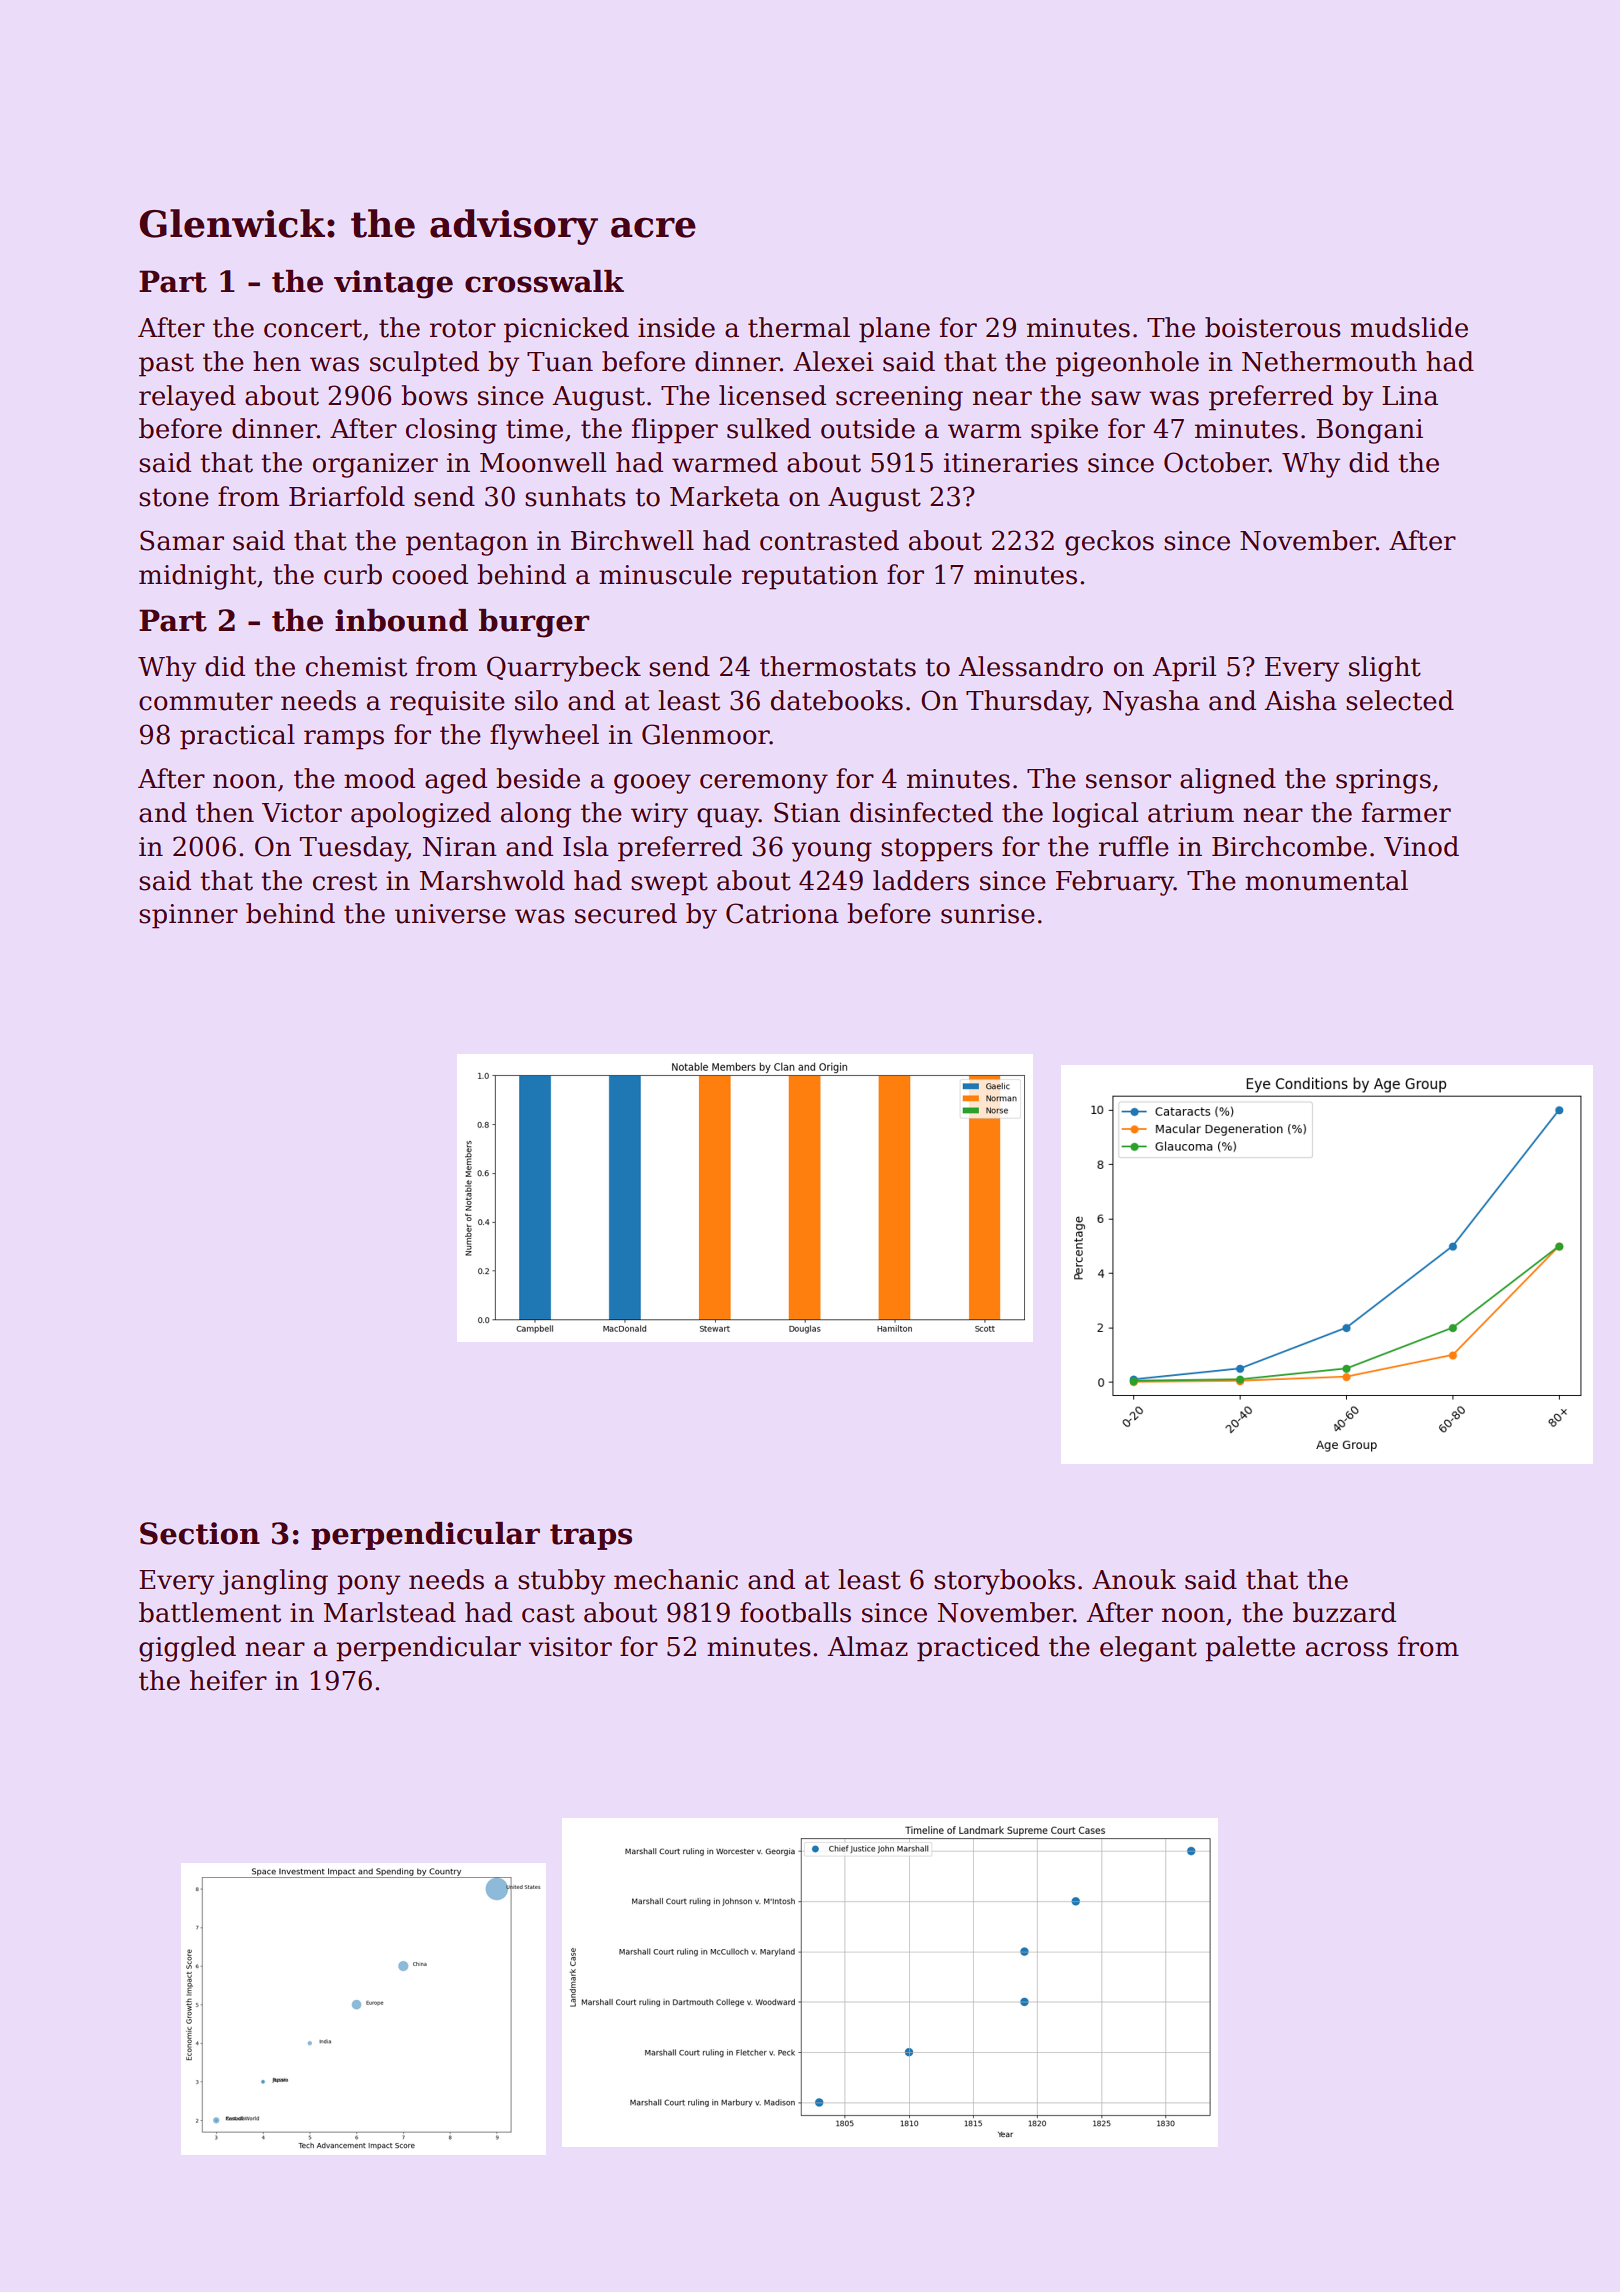 This document has width=1620, height=2292. I want to click on pony, so click(368, 1585).
